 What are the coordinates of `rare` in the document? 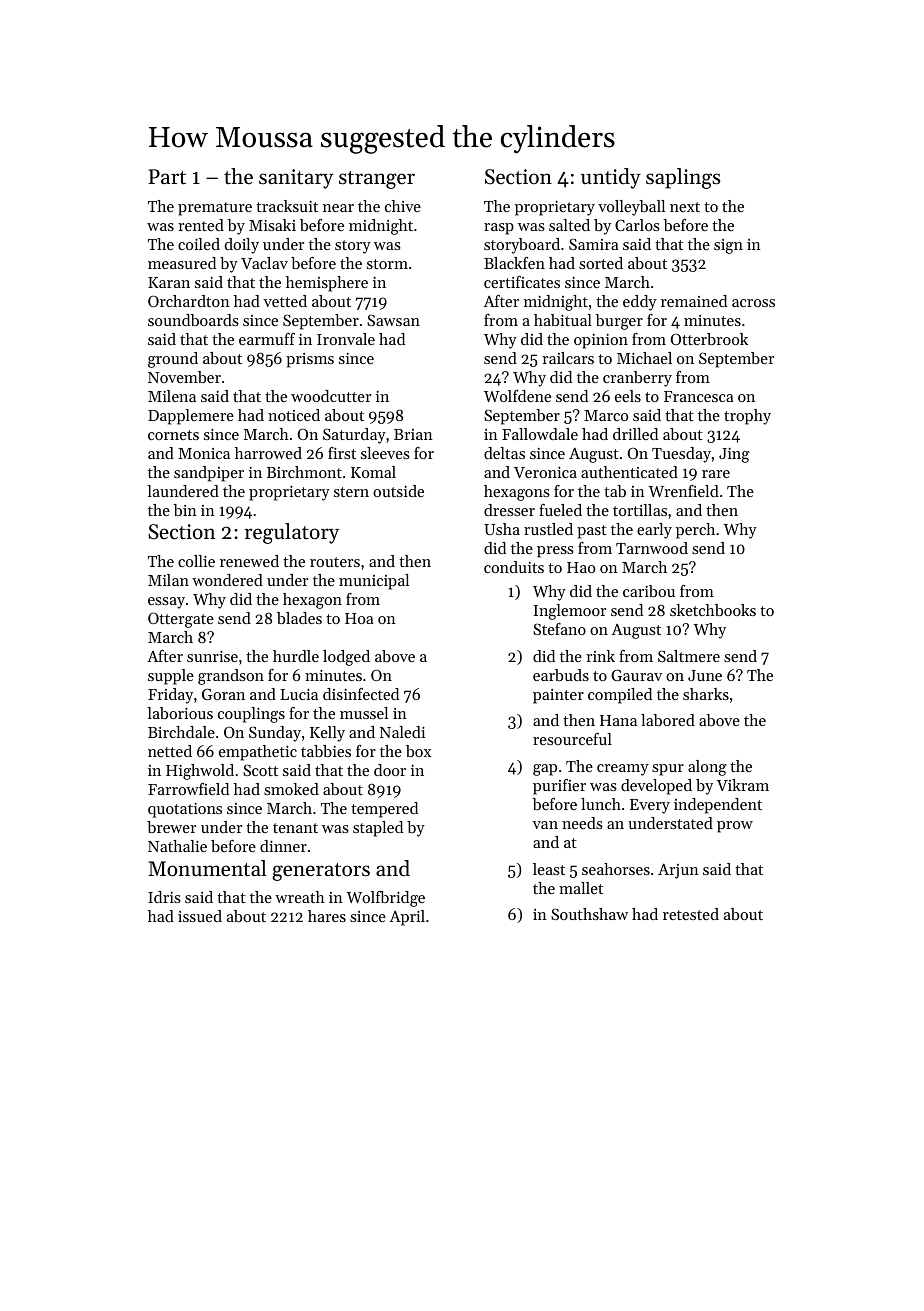 It's located at (716, 474).
